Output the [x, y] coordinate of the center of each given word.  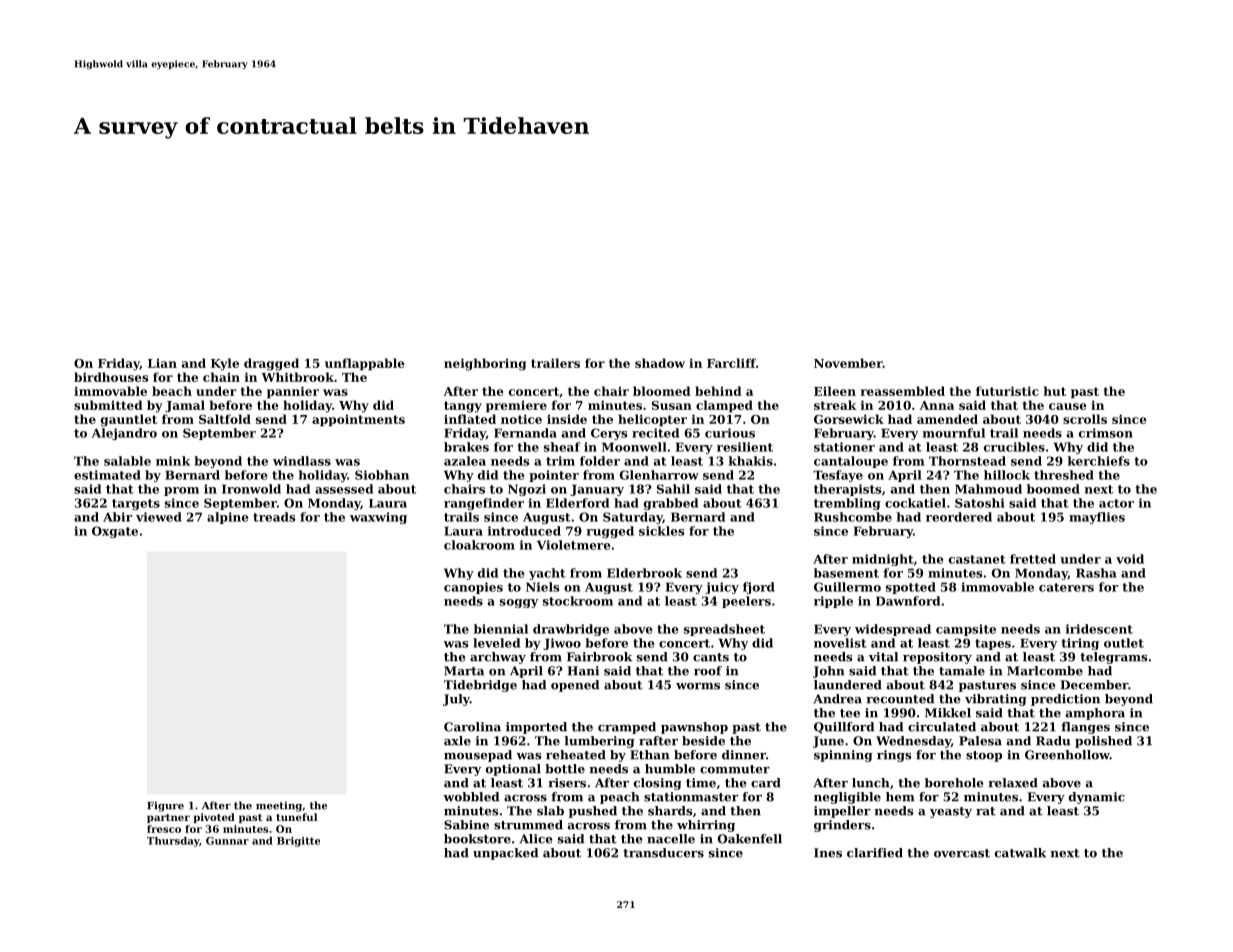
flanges [1085, 728]
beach [172, 391]
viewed [159, 517]
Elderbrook [644, 573]
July [456, 700]
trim [560, 461]
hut [1055, 391]
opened [575, 686]
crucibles [1014, 447]
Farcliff [731, 363]
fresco [164, 829]
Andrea [837, 699]
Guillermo [847, 587]
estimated [107, 475]
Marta [464, 671]
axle [457, 741]
